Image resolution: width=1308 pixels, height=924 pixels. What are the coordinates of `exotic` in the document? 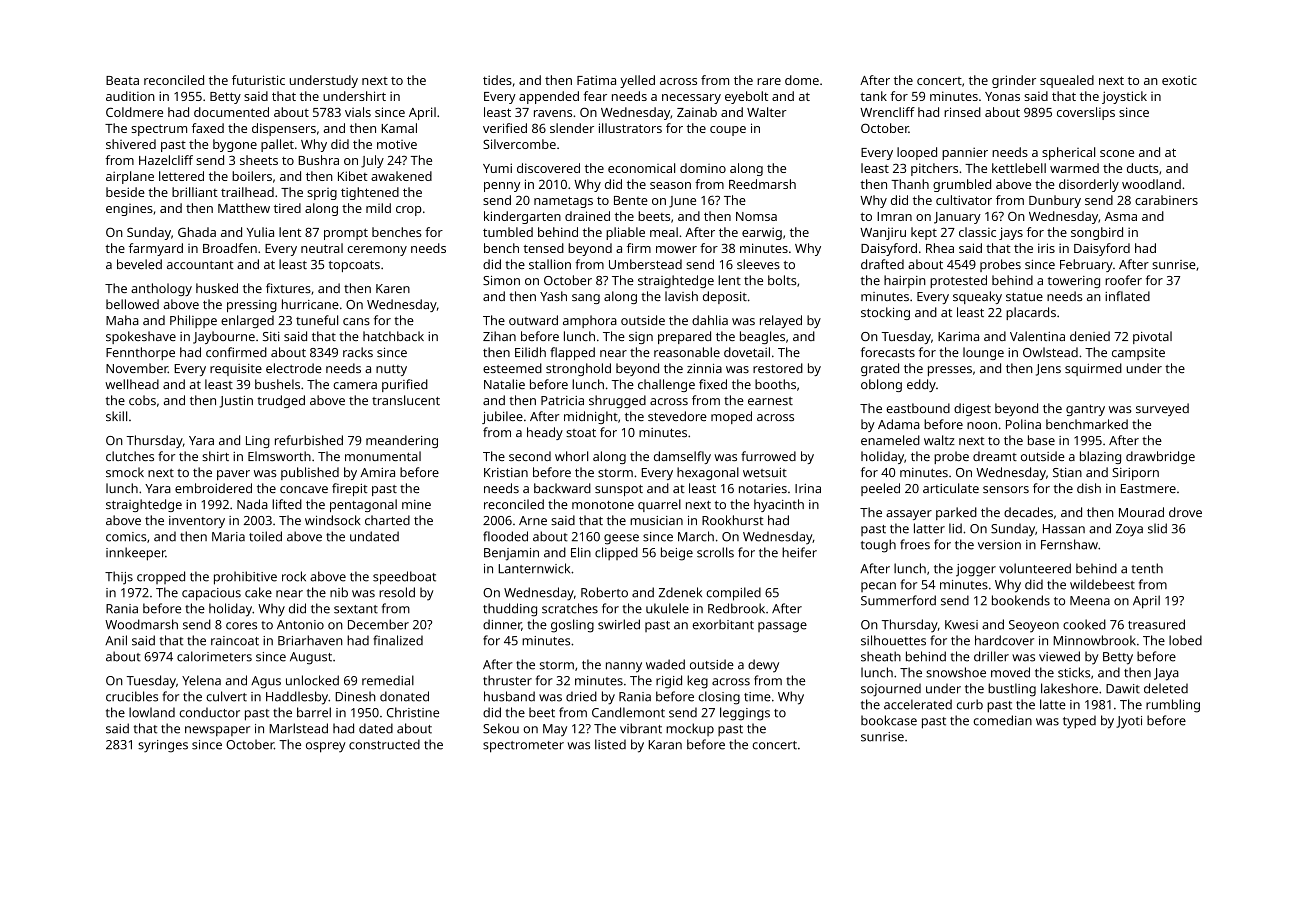 It's located at (1179, 80).
